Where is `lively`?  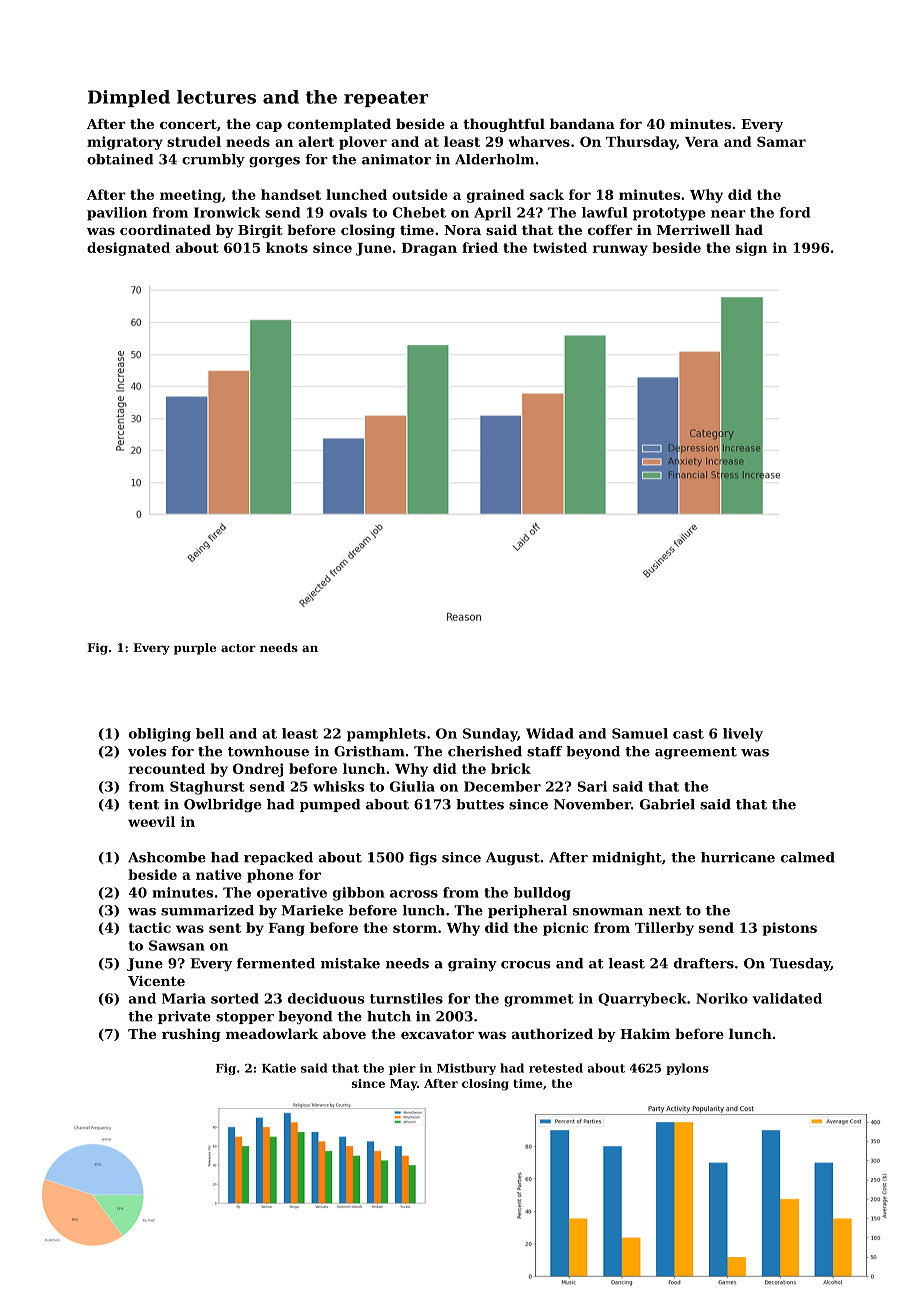 lively is located at coordinates (743, 735).
